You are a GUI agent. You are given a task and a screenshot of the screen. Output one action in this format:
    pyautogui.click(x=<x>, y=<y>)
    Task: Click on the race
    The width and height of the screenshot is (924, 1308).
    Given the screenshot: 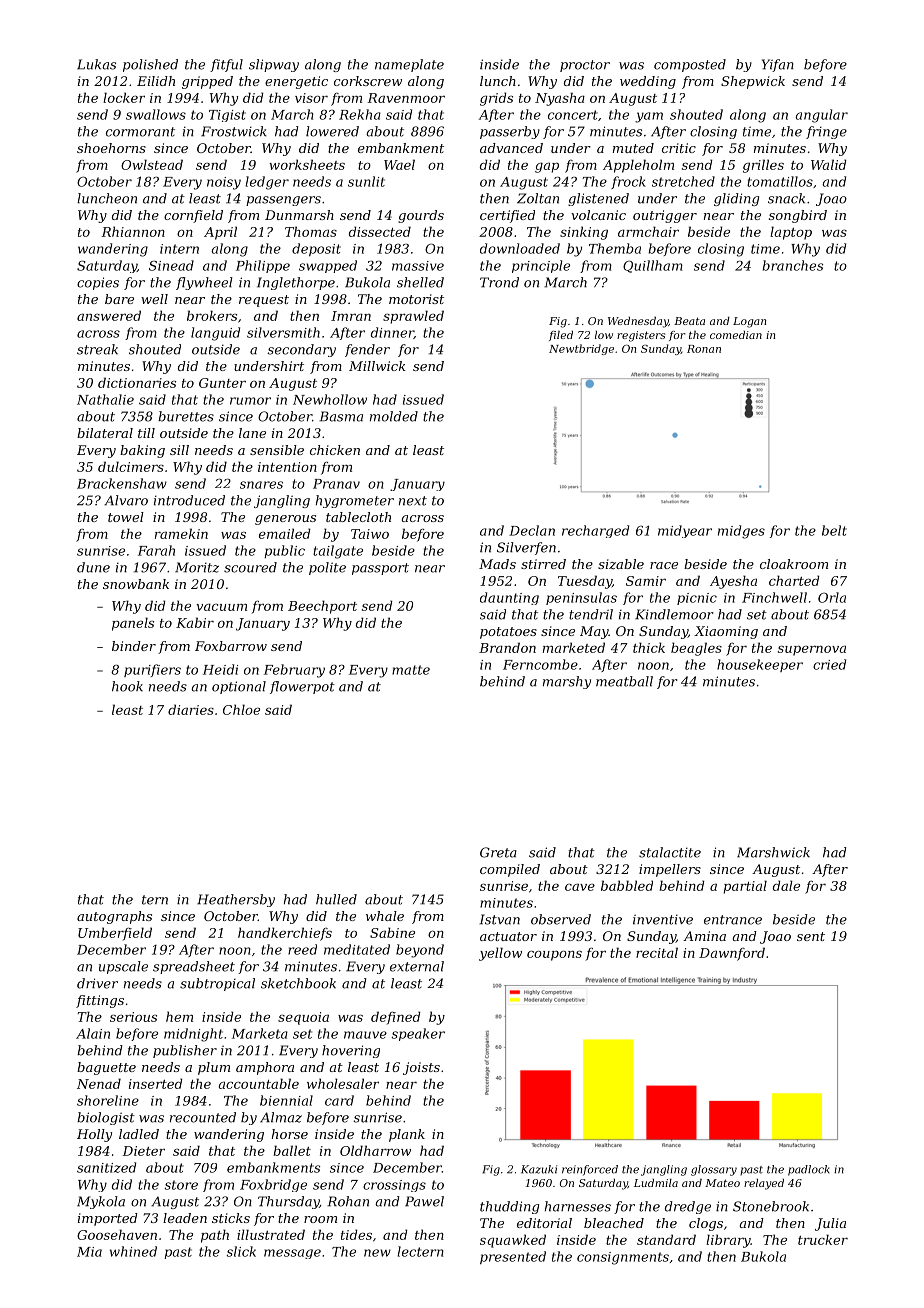 What is the action you would take?
    pyautogui.click(x=664, y=565)
